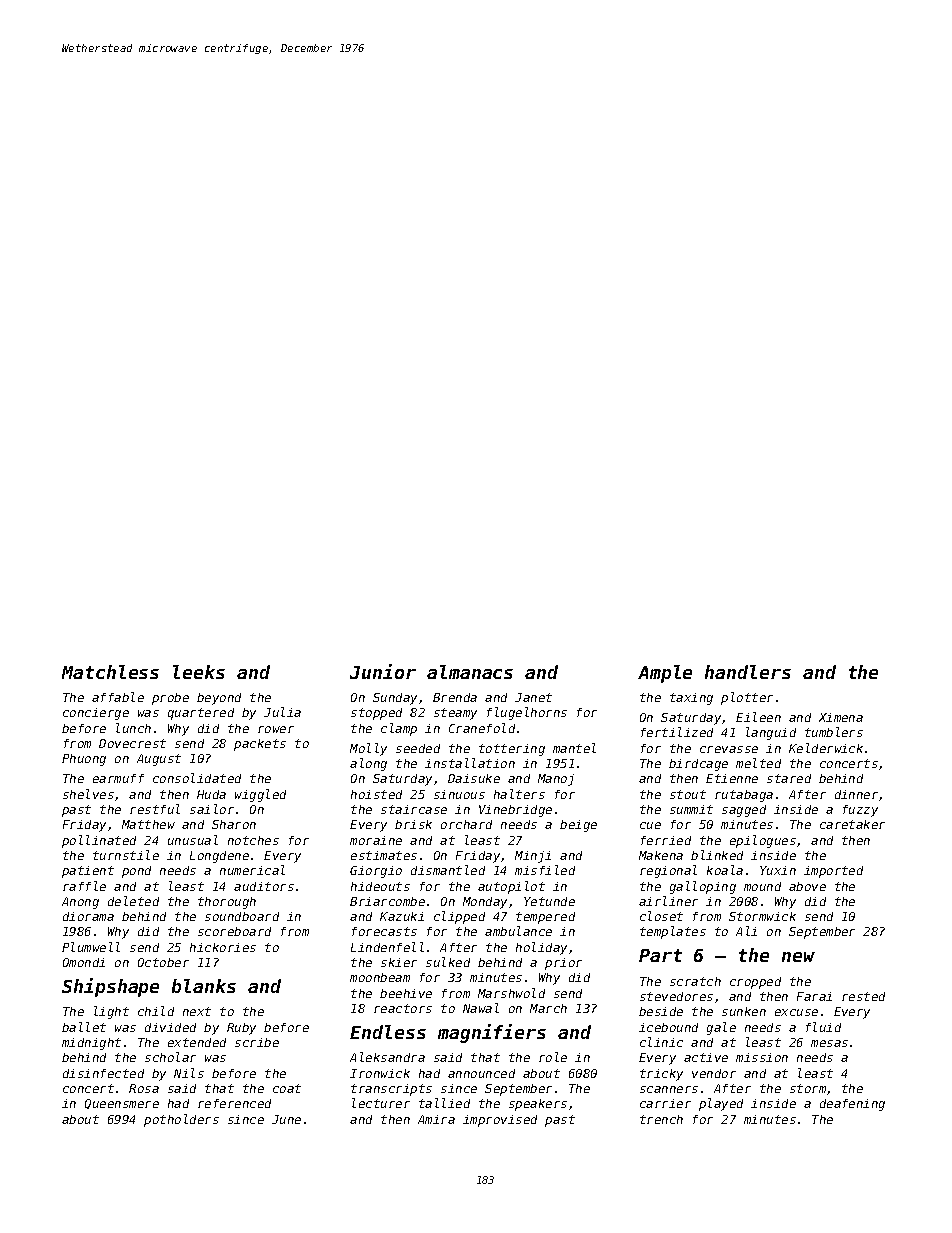 This image has width=952, height=1233. I want to click on reactors, so click(403, 1008).
